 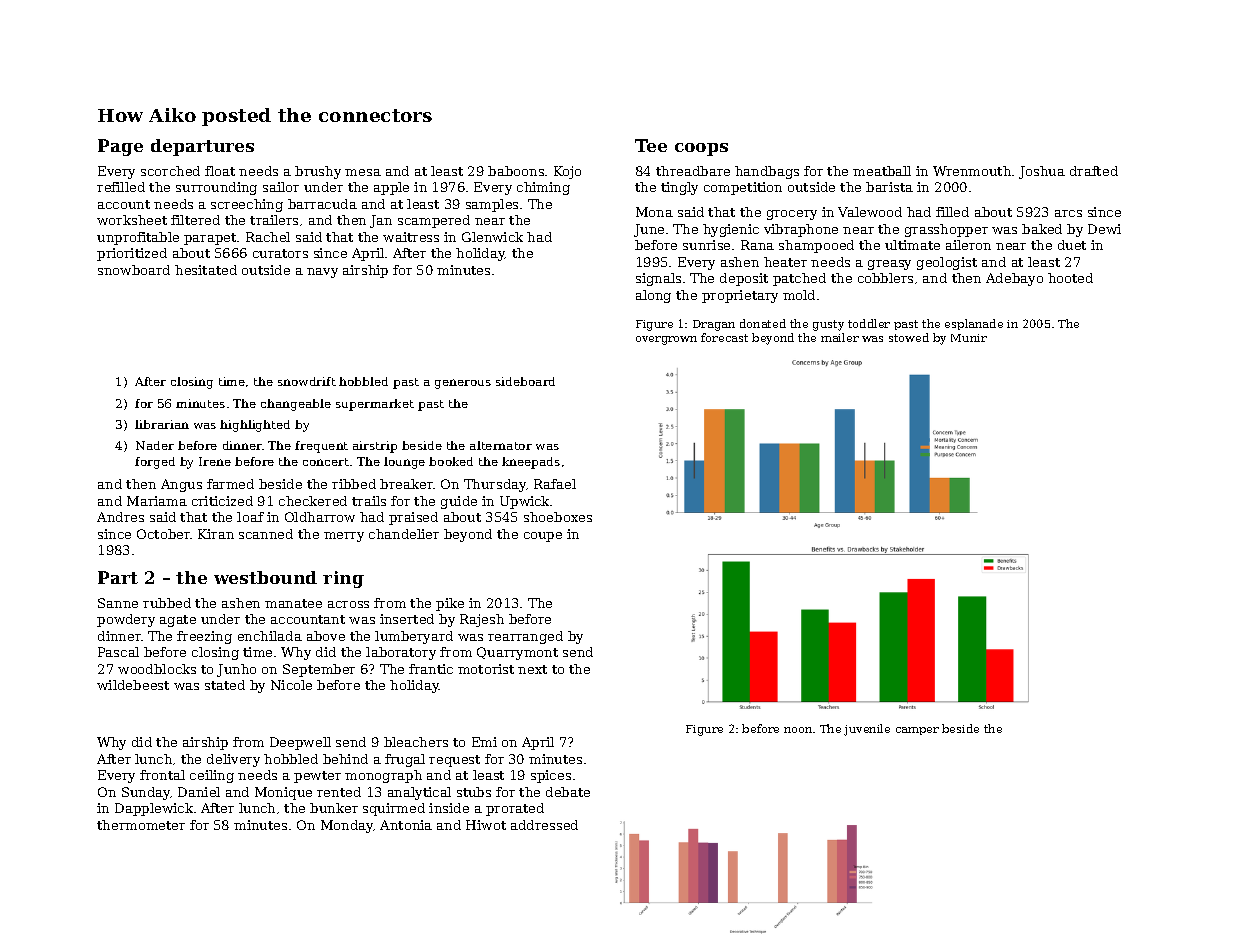 What do you see at coordinates (141, 825) in the image?
I see `thermometer` at bounding box center [141, 825].
